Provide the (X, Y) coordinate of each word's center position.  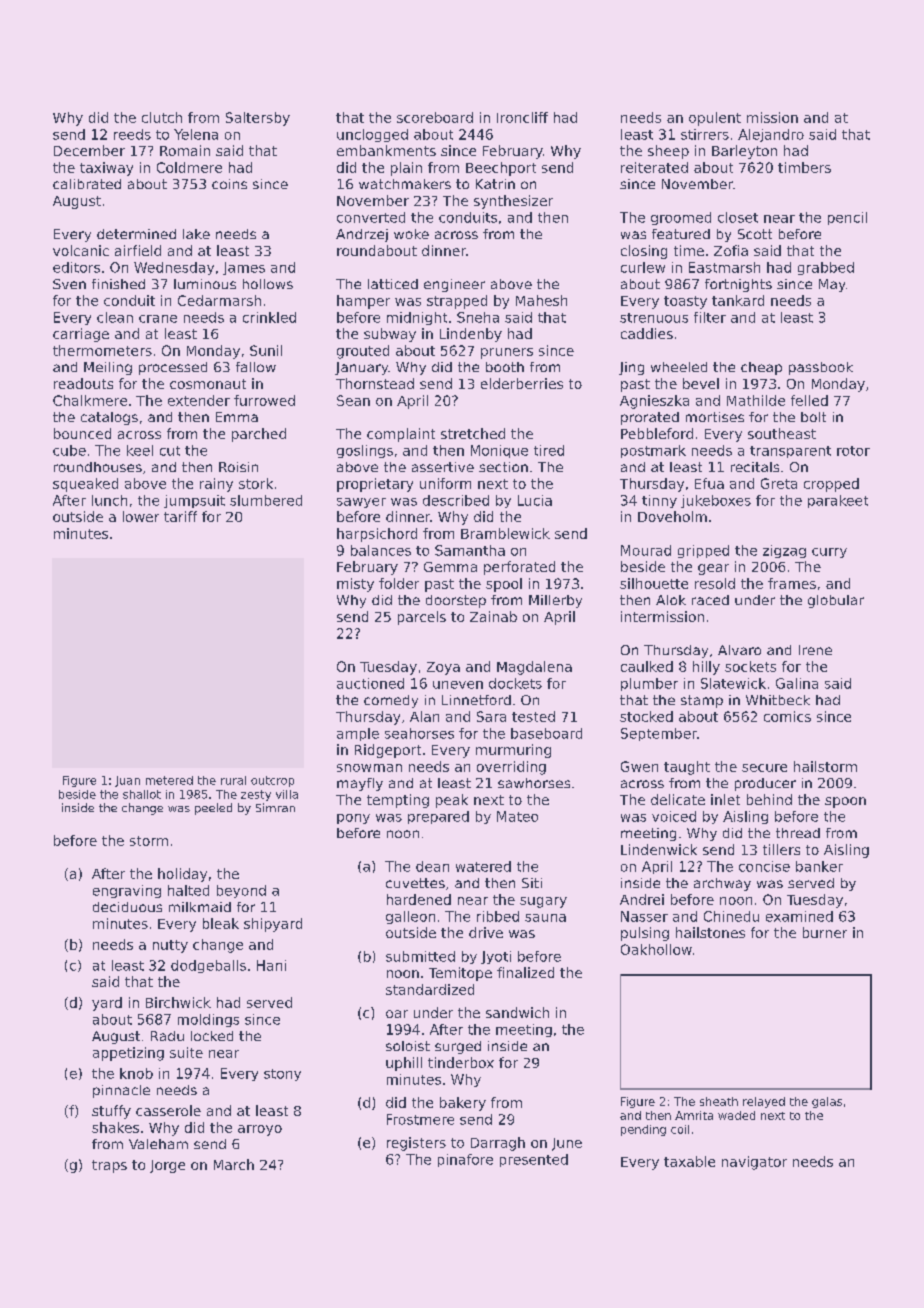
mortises (715, 417)
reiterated (654, 167)
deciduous (127, 907)
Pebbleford (657, 433)
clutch (162, 117)
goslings (365, 451)
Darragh (498, 1144)
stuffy (111, 1112)
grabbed (826, 268)
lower (141, 516)
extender (199, 400)
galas (827, 1102)
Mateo (517, 816)
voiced (674, 816)
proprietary (375, 485)
